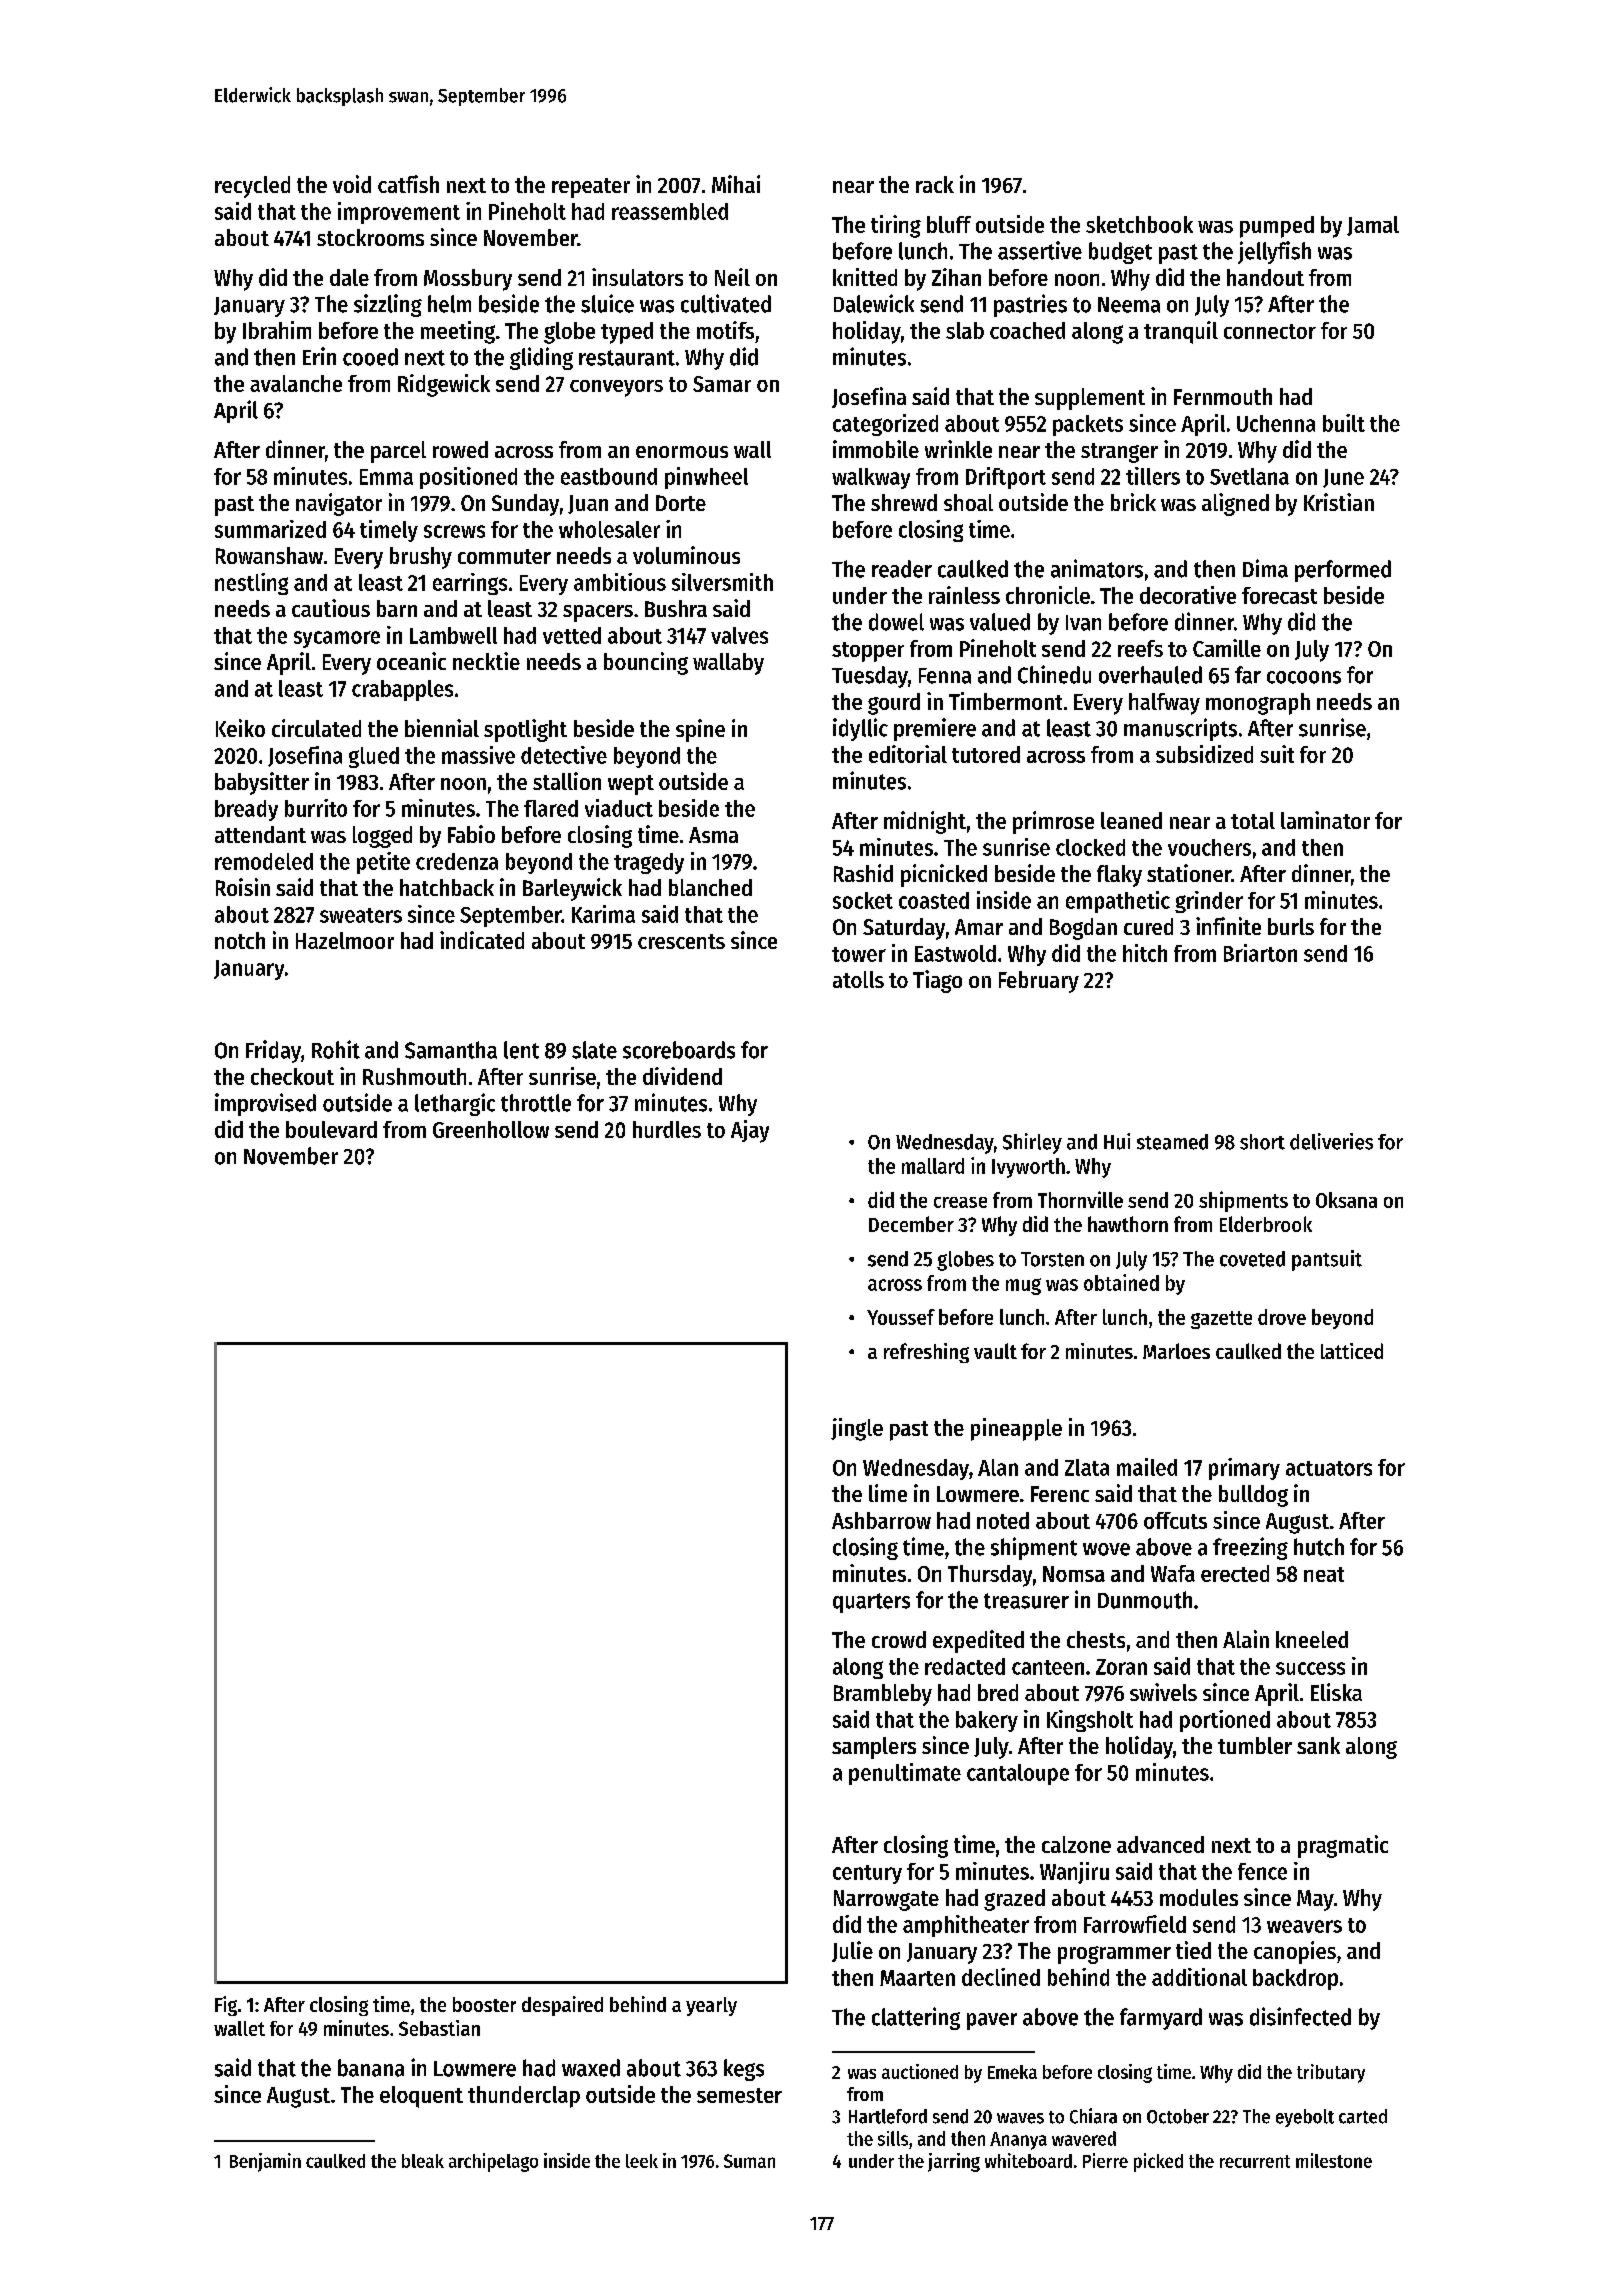  What do you see at coordinates (732, 277) in the screenshot?
I see `Neil` at bounding box center [732, 277].
